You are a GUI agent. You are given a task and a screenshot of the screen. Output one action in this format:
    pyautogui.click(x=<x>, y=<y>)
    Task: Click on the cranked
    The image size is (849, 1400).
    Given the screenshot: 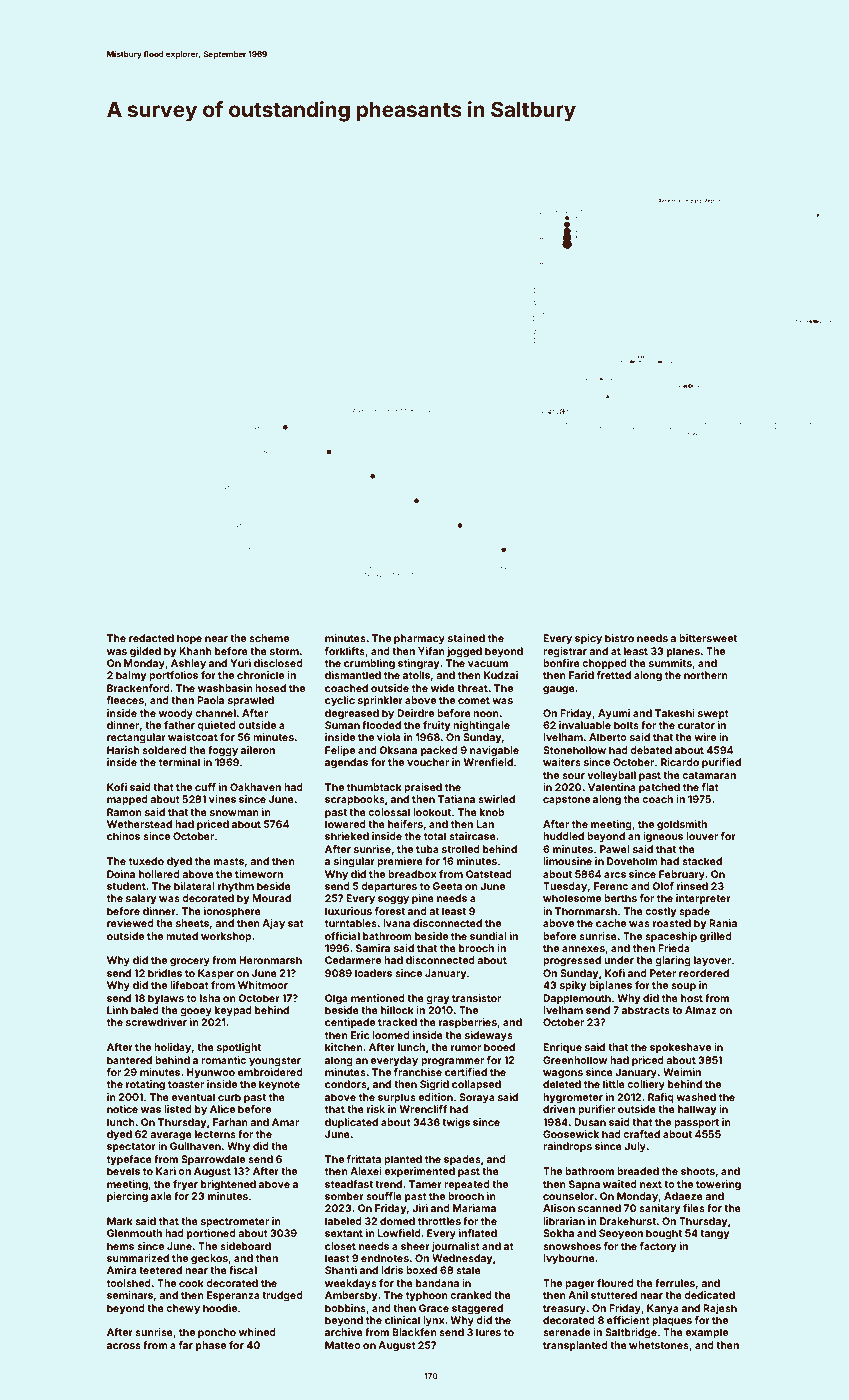 What is the action you would take?
    pyautogui.click(x=471, y=1295)
